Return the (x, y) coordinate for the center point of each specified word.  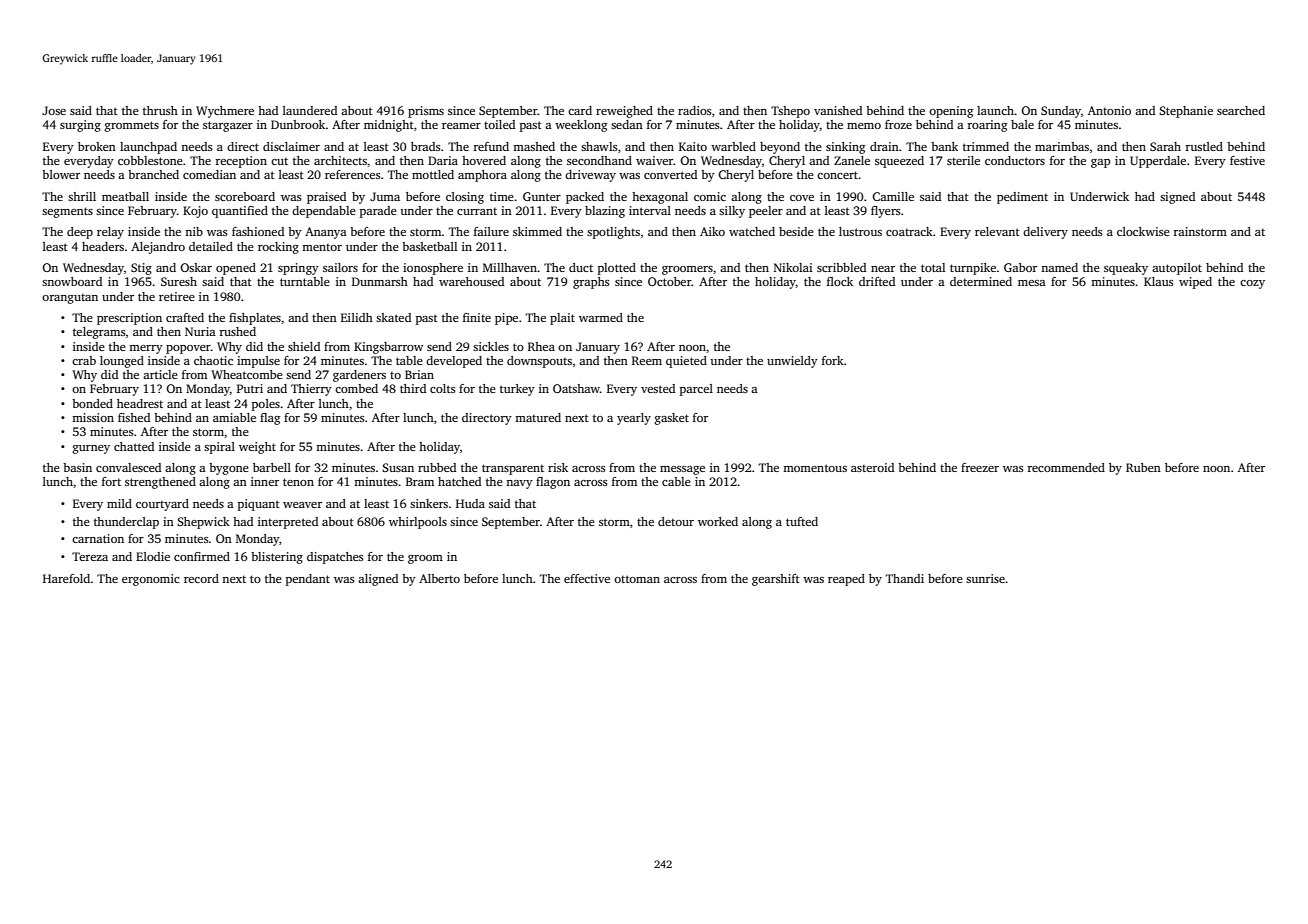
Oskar (196, 267)
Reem (647, 360)
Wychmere (225, 112)
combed (356, 388)
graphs (591, 283)
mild (119, 503)
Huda (470, 503)
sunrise (985, 578)
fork (833, 360)
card (580, 110)
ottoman (637, 579)
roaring (987, 126)
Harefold (66, 578)
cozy (1252, 284)
